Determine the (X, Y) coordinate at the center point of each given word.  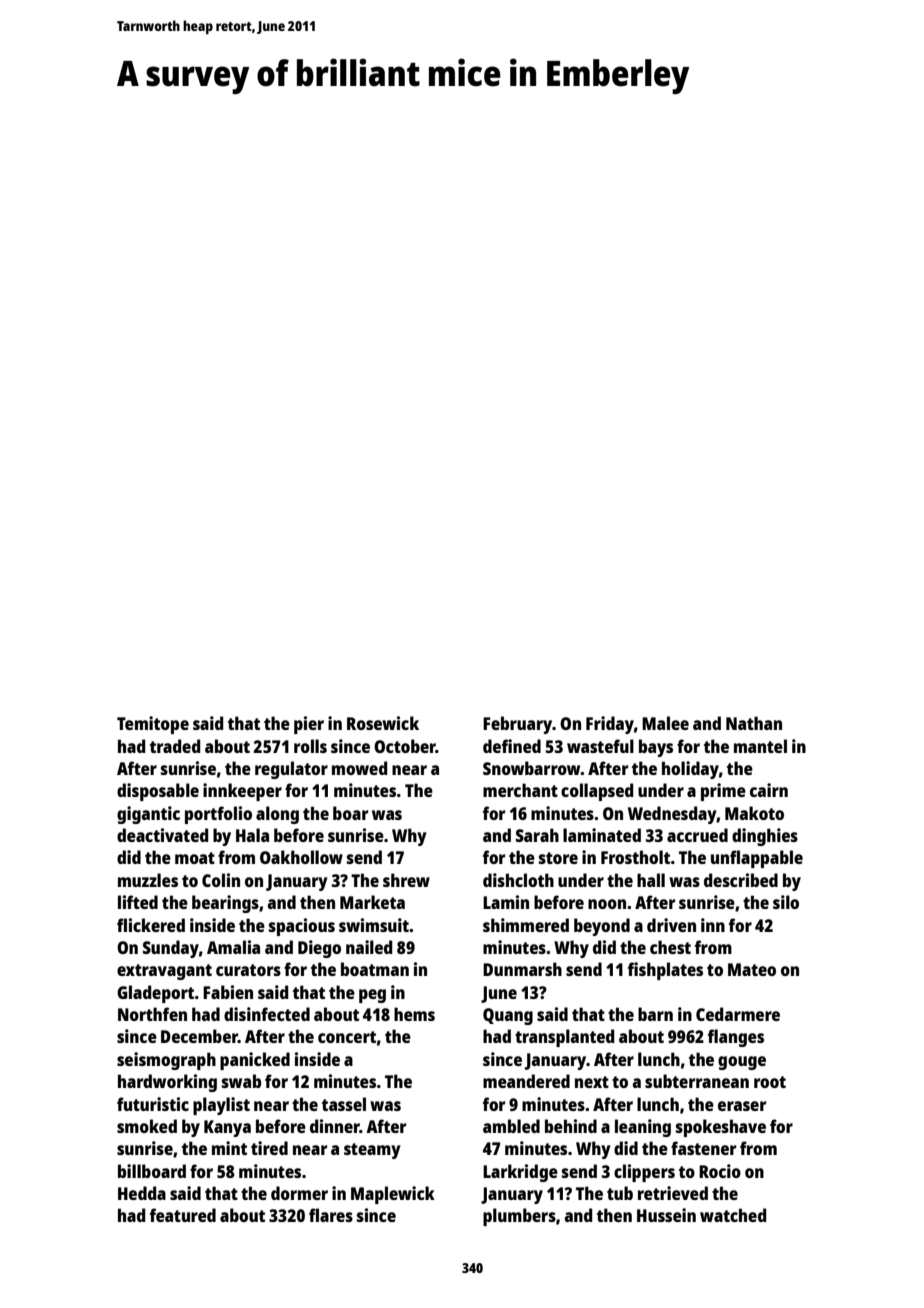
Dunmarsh (522, 969)
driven (671, 925)
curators (248, 970)
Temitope (153, 725)
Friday (610, 725)
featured (183, 1215)
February (518, 725)
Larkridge (520, 1173)
